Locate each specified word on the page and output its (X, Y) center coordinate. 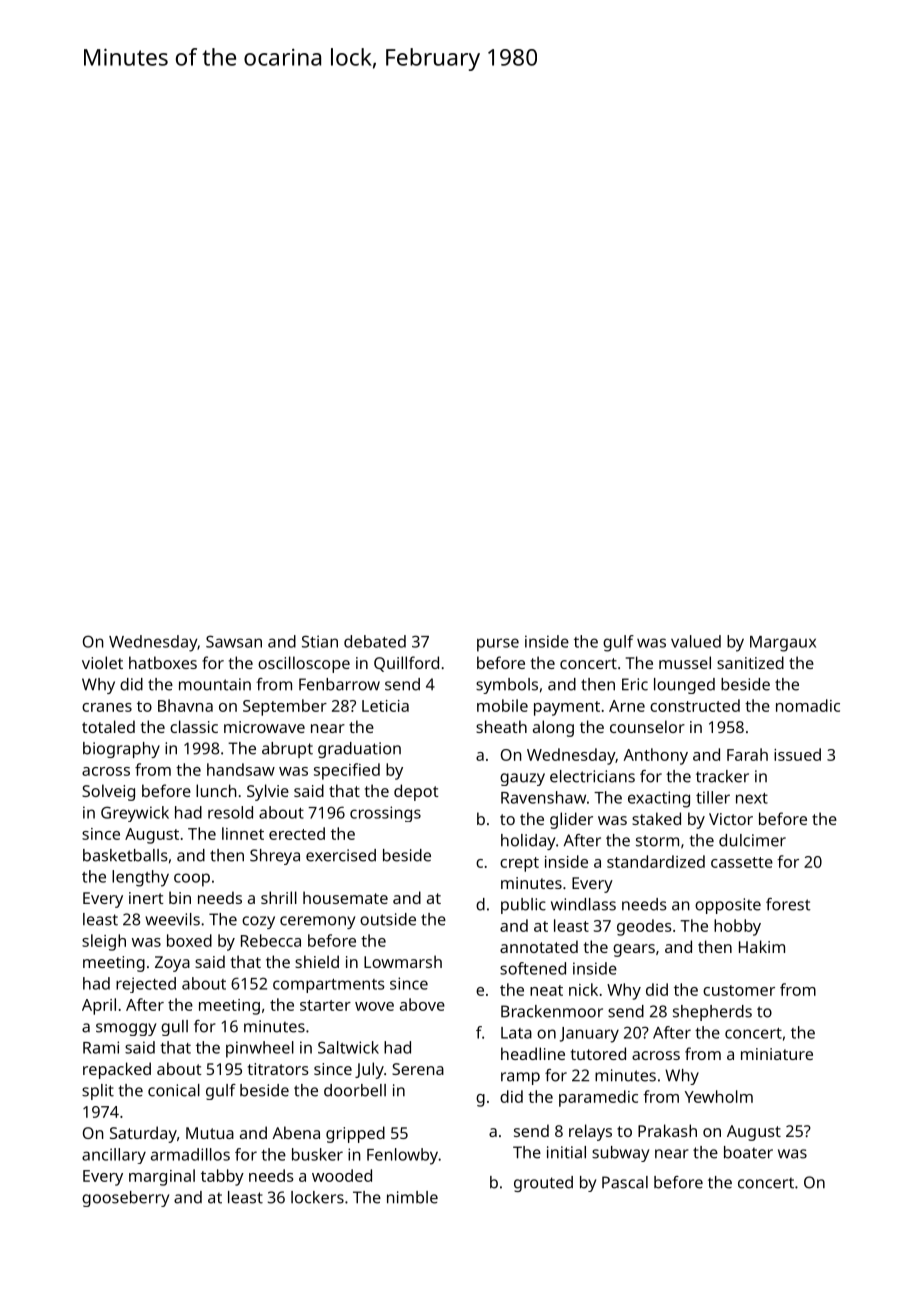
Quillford (406, 664)
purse (498, 645)
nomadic (808, 705)
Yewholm (719, 1096)
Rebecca (271, 940)
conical (174, 1090)
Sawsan (234, 641)
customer (739, 990)
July (369, 1070)
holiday (528, 842)
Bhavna (185, 705)
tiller (713, 797)
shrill (279, 897)
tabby (222, 1177)
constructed (695, 705)
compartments (328, 986)
